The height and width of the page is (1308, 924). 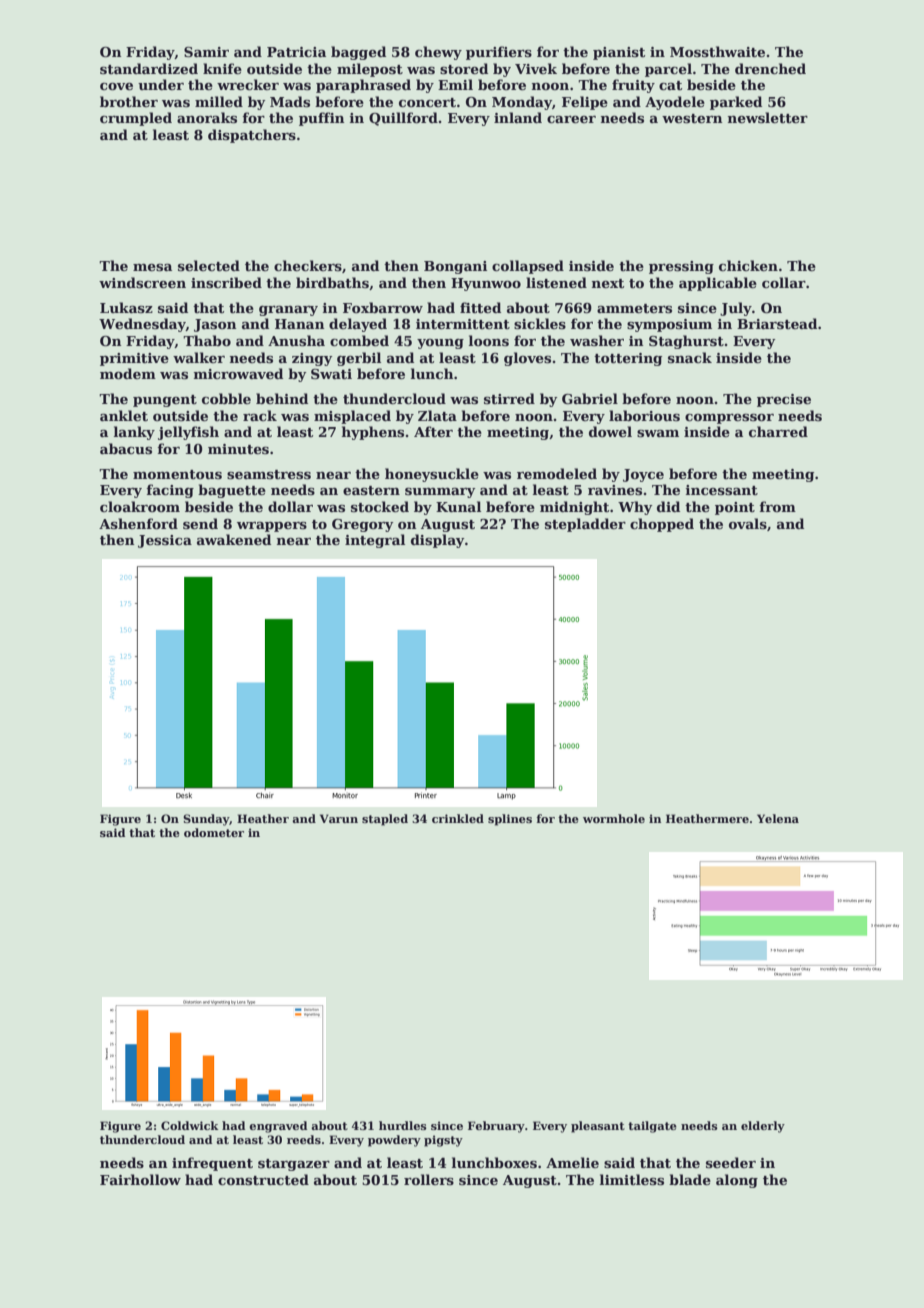 What do you see at coordinates (717, 51) in the page?
I see `Mossthwaite` at bounding box center [717, 51].
